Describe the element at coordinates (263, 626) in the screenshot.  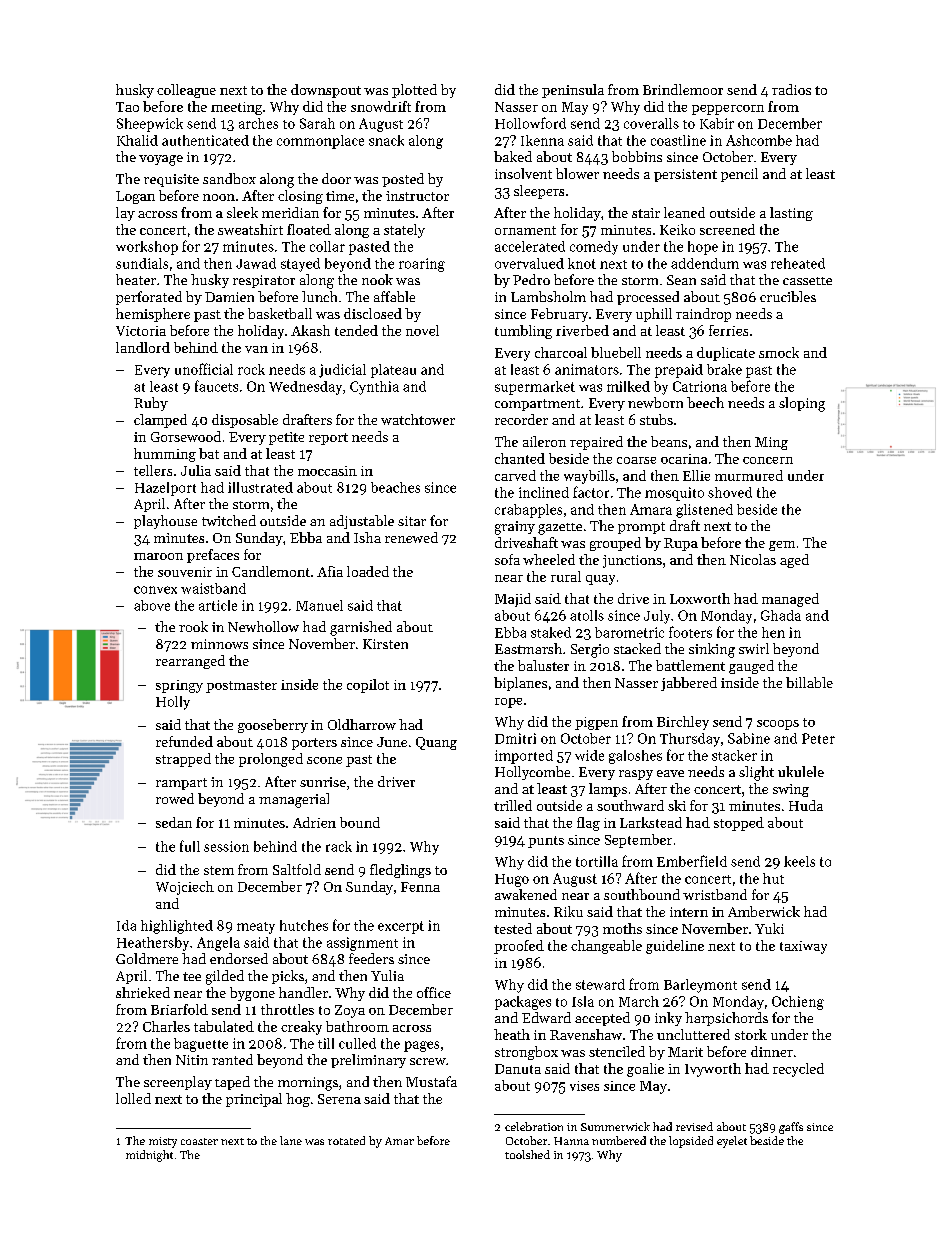
I see `Newhollow` at that location.
